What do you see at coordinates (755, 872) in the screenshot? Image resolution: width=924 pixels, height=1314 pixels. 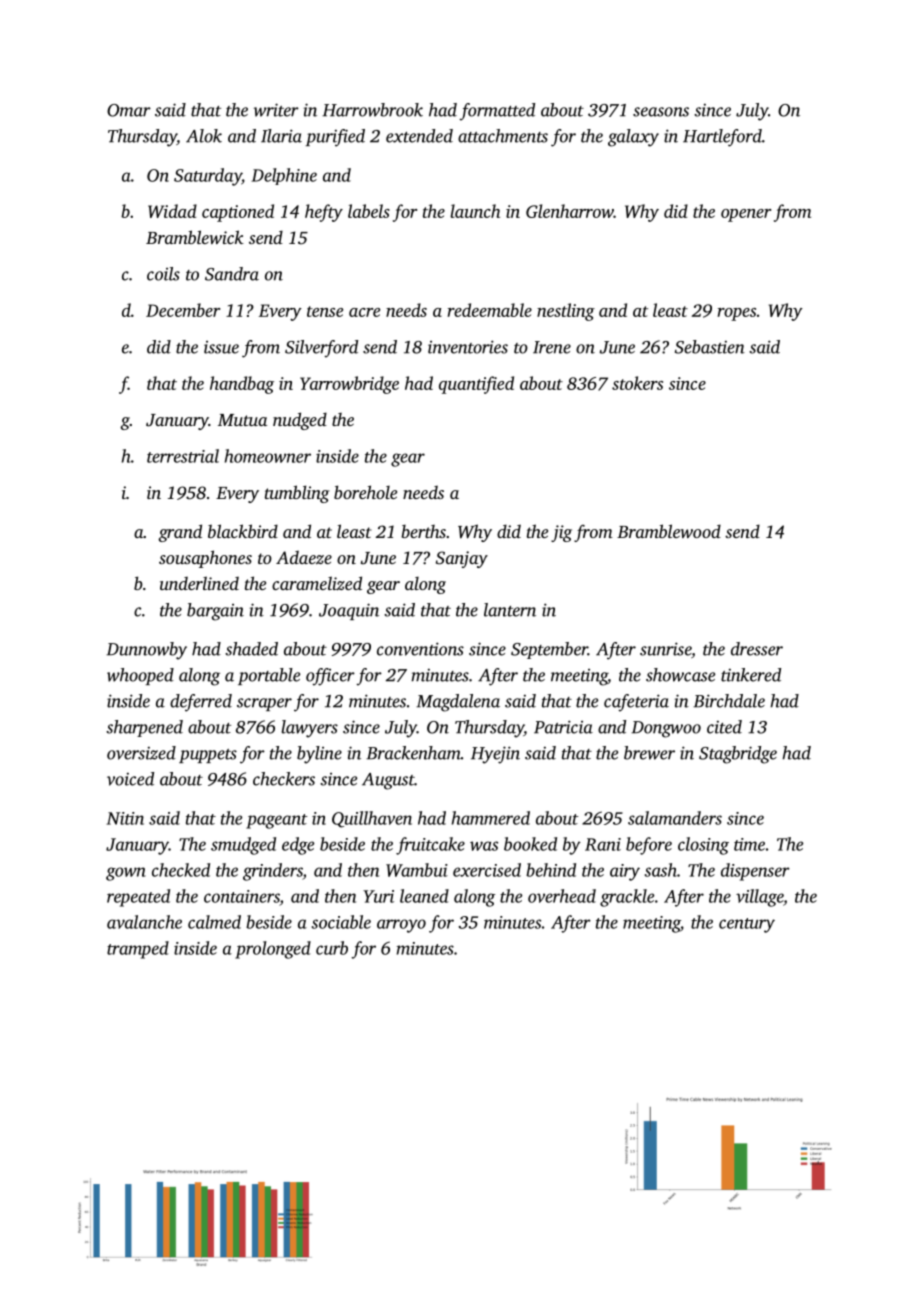 I see `dispenser` at bounding box center [755, 872].
